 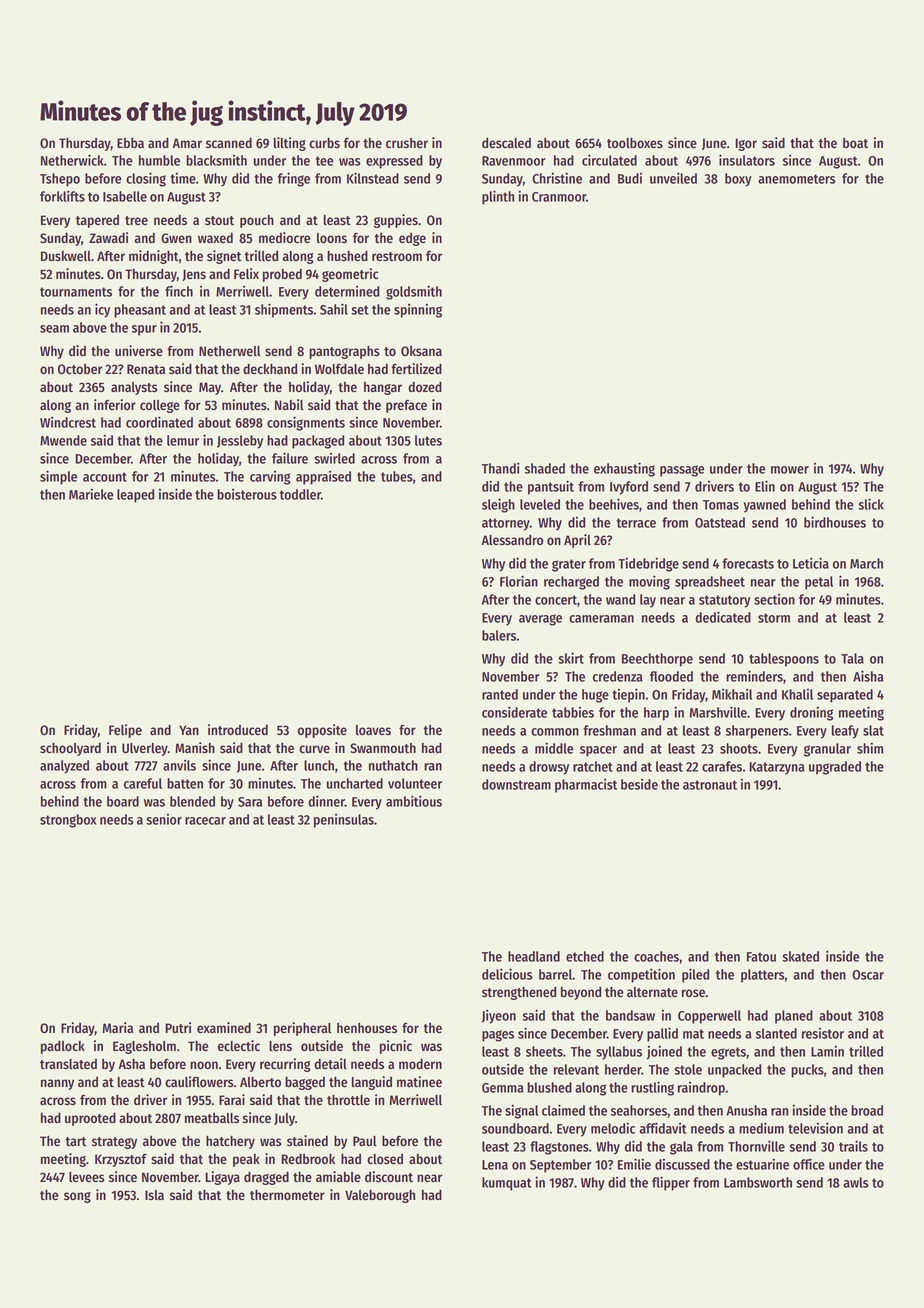 What do you see at coordinates (420, 1064) in the image?
I see `modern` at bounding box center [420, 1064].
